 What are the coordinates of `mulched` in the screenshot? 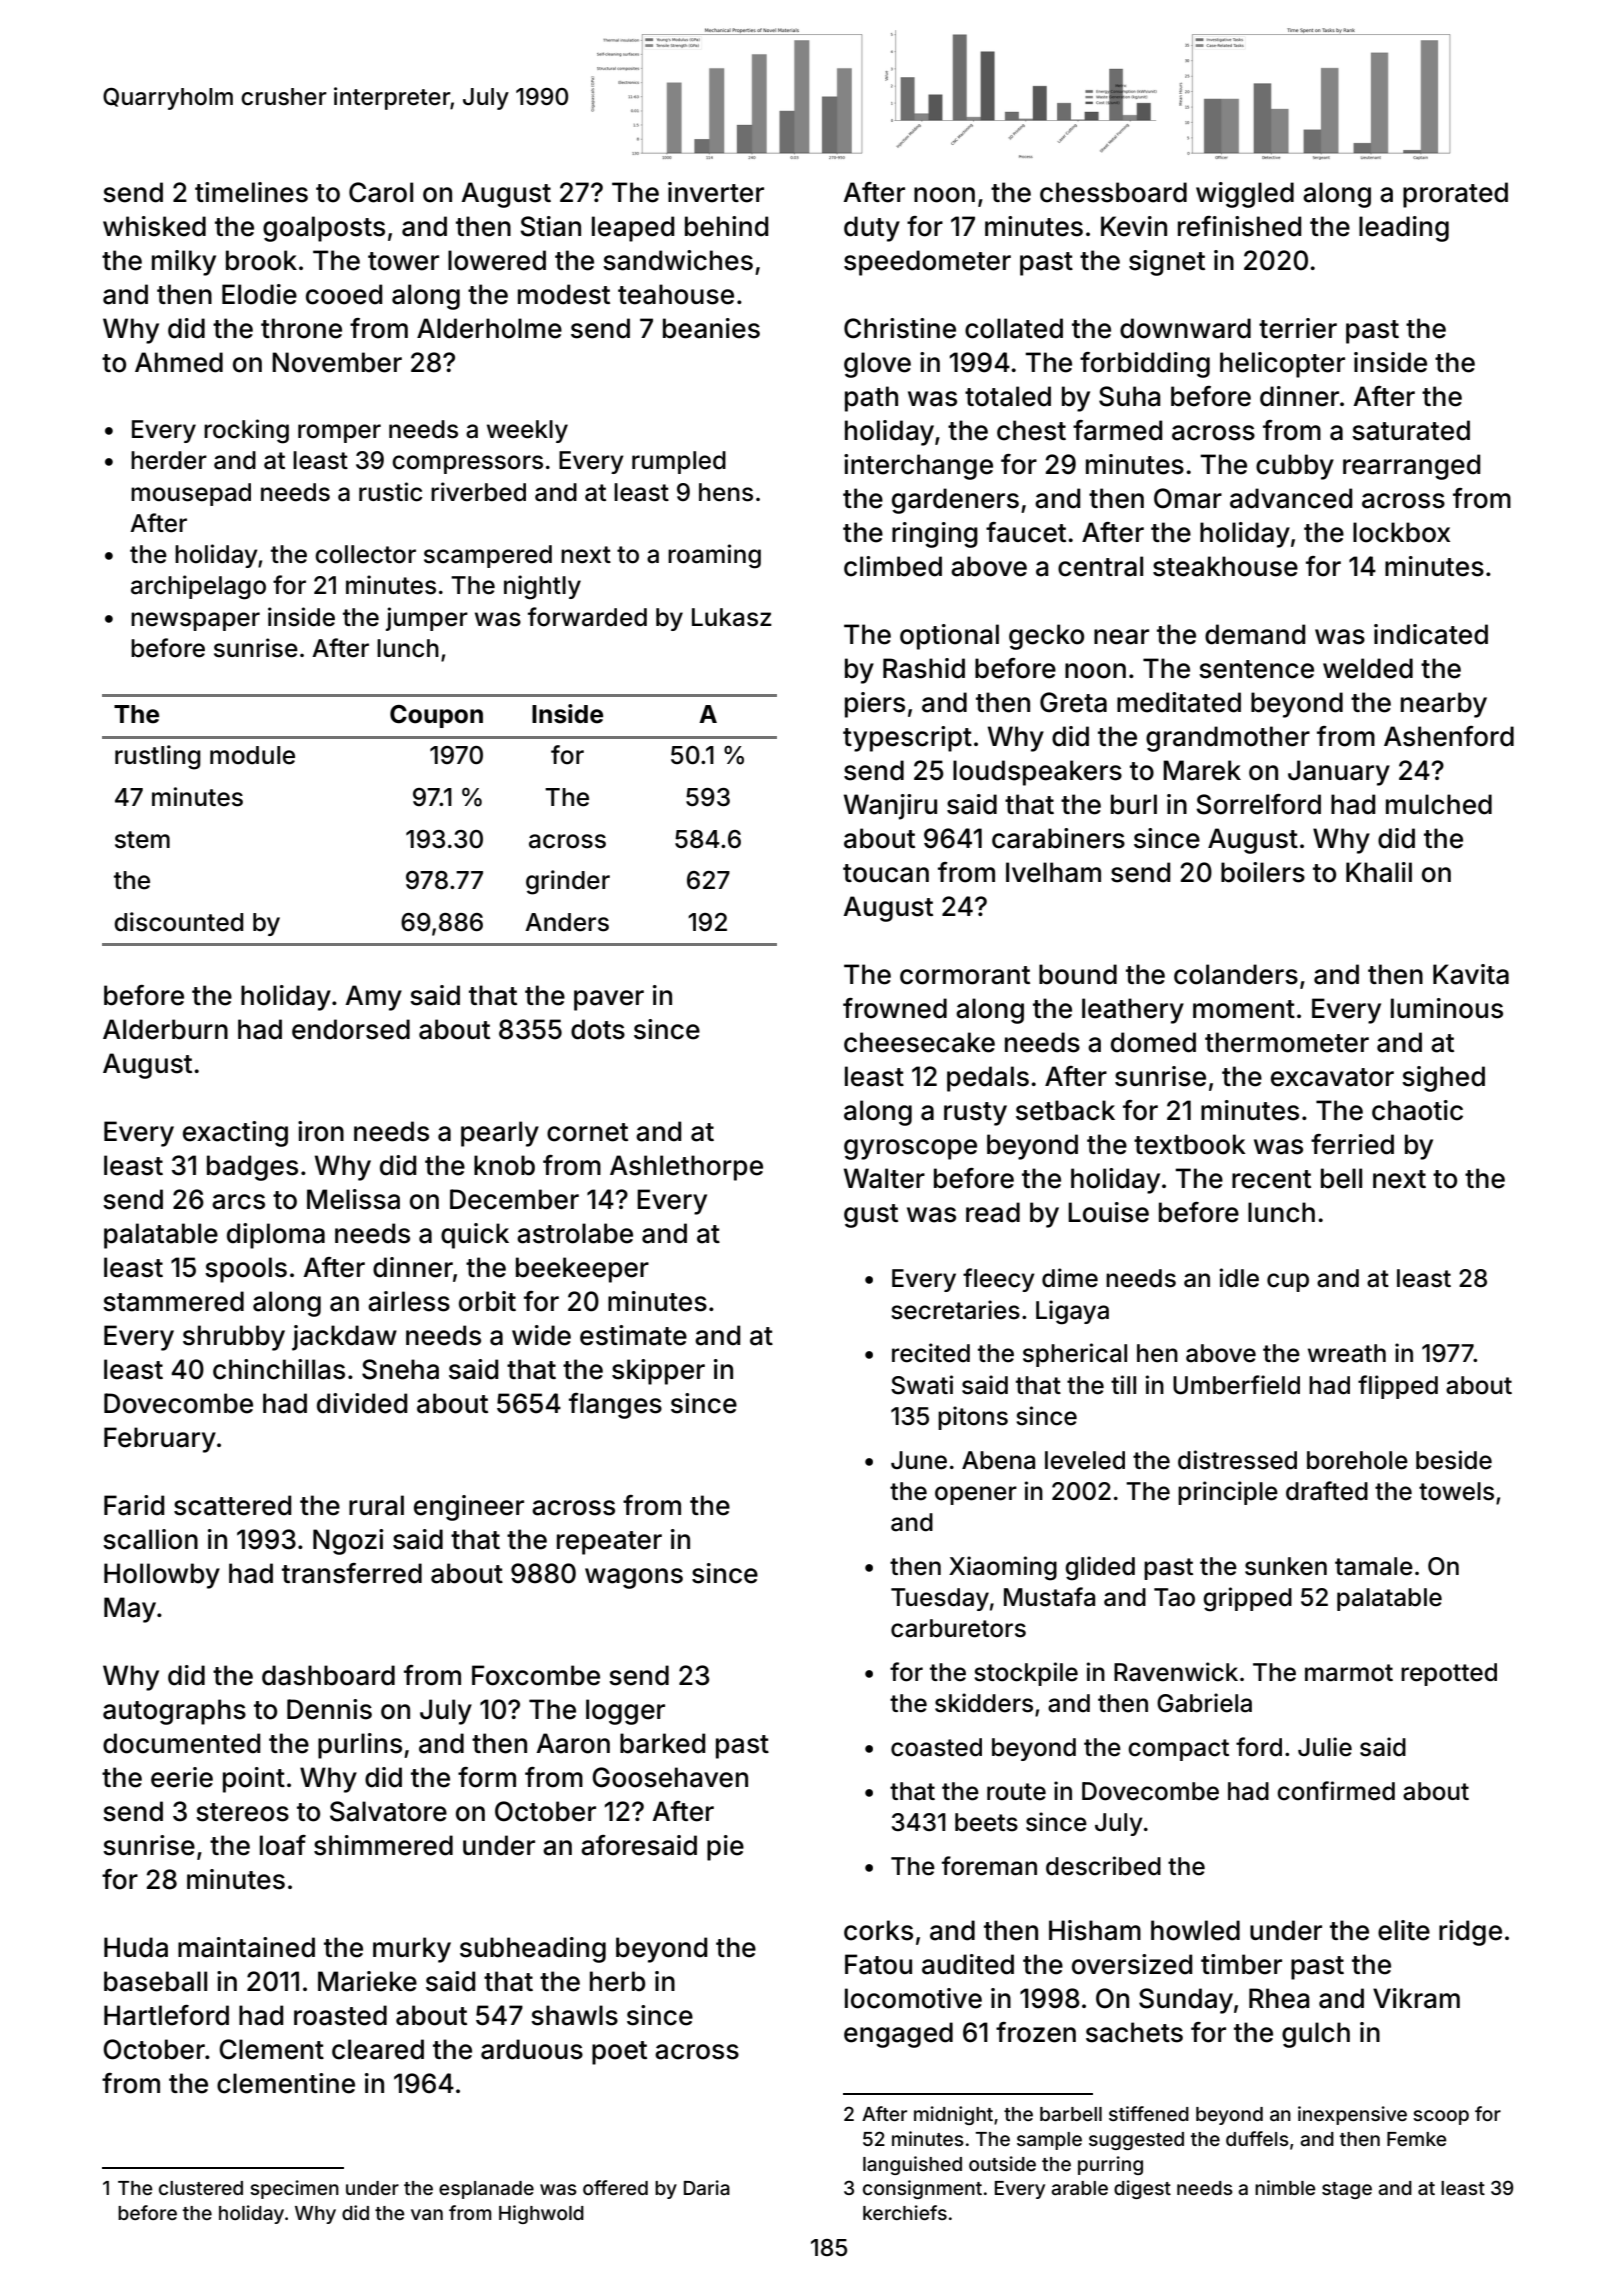 It's located at (1439, 804).
